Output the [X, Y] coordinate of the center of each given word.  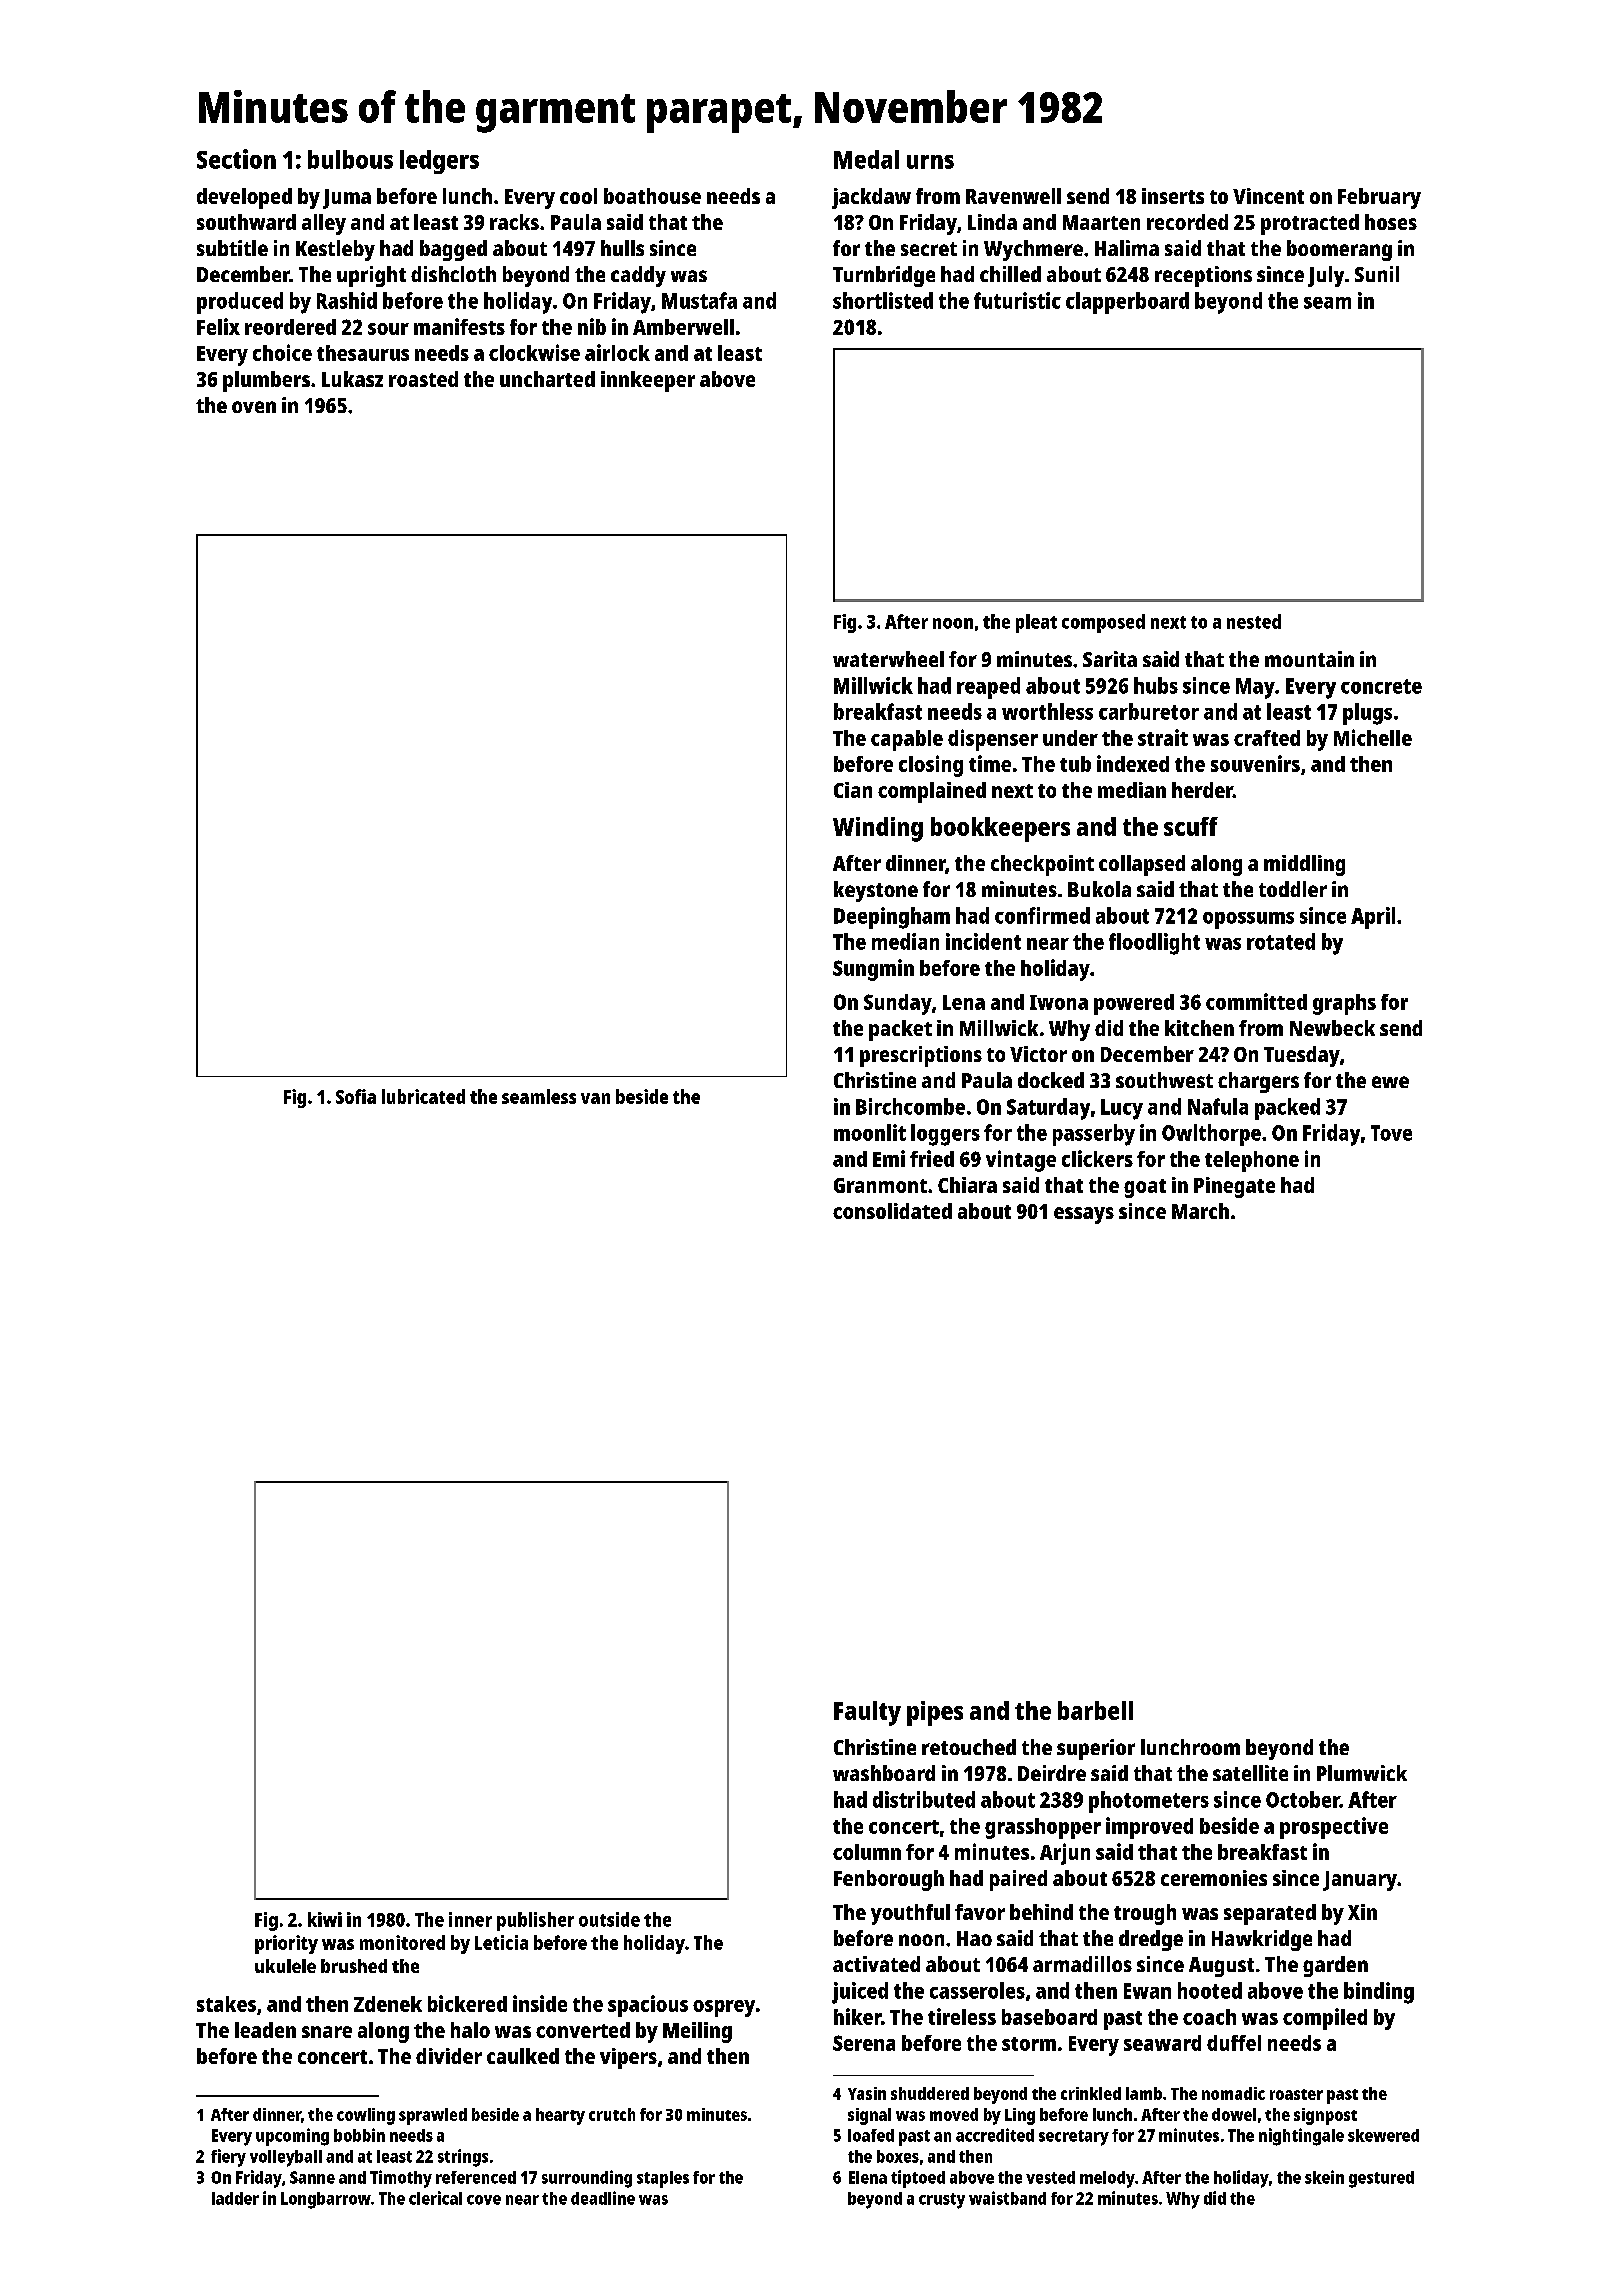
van [595, 1098]
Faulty [867, 1713]
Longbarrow [326, 2200]
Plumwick [1362, 1773]
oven [254, 407]
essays [1084, 1215]
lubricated [423, 1096]
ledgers [439, 162]
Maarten [1101, 222]
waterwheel [888, 659]
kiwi [325, 1919]
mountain [1309, 659]
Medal [866, 159]
